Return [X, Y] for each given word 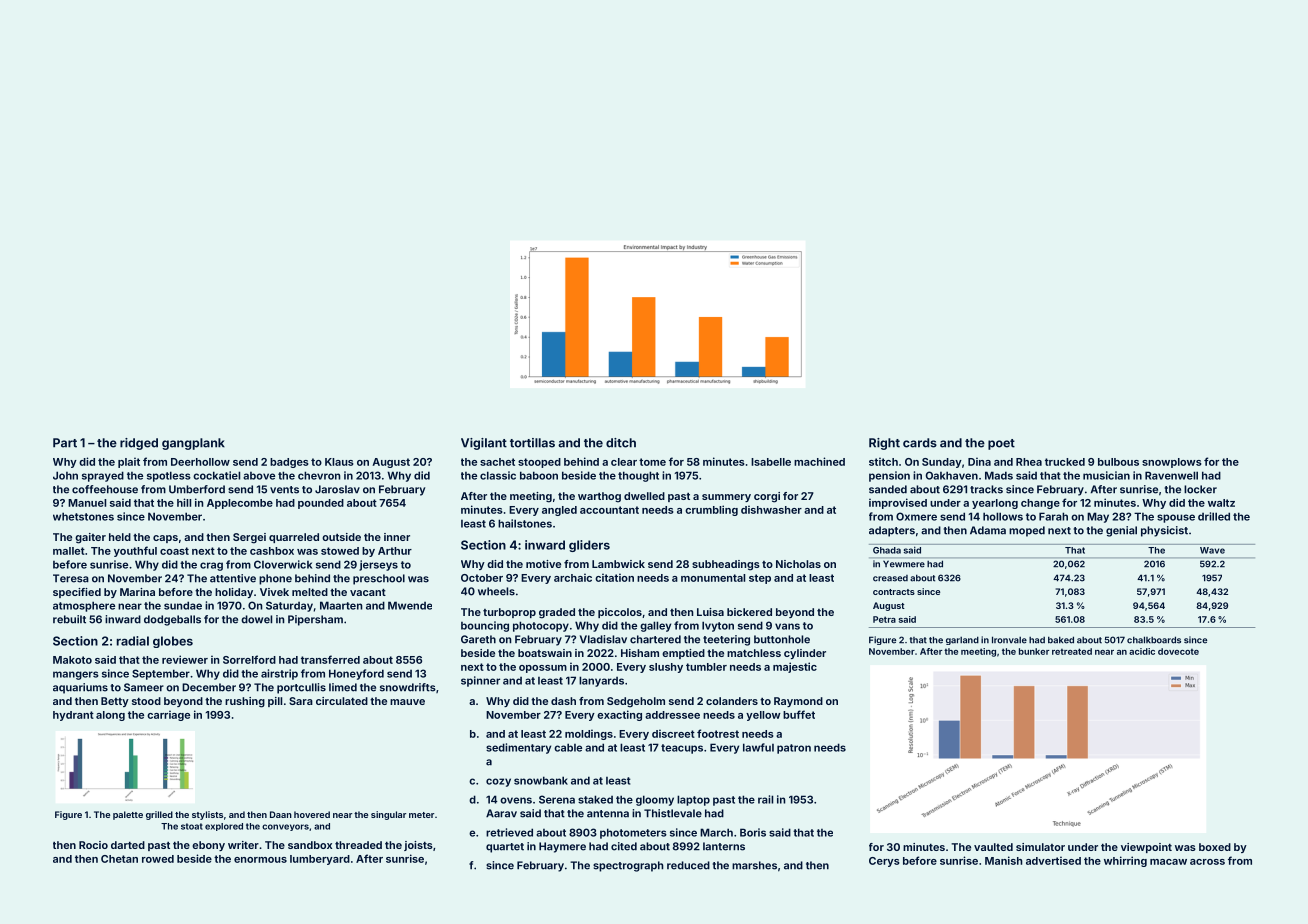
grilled [159, 815]
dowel [256, 619]
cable [568, 747]
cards [920, 443]
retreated [1072, 651]
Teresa [71, 578]
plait [129, 462]
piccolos [620, 613]
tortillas [532, 443]
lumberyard [320, 860]
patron [794, 749]
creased [890, 578]
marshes [754, 865]
